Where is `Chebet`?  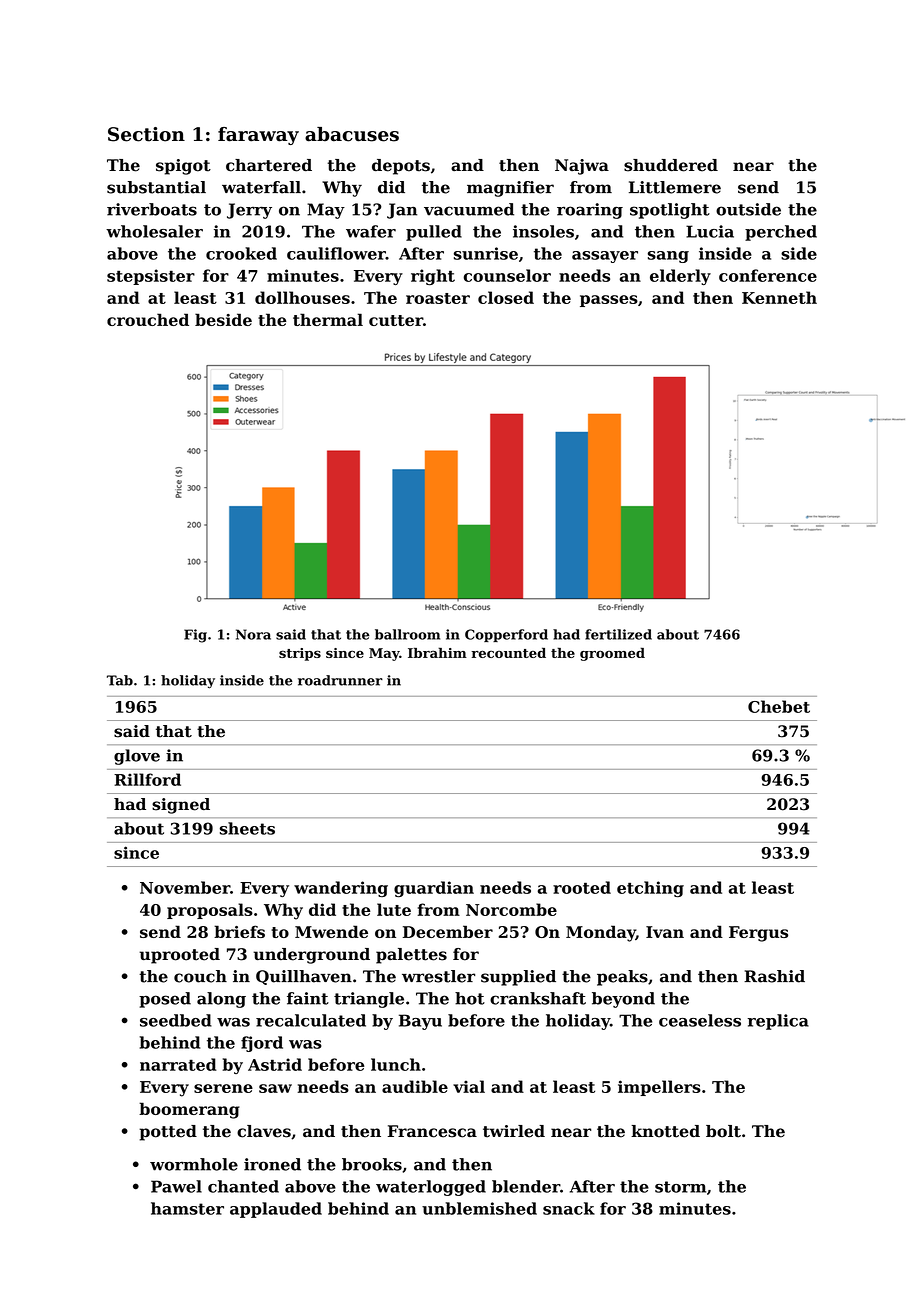 Chebet is located at coordinates (779, 706).
